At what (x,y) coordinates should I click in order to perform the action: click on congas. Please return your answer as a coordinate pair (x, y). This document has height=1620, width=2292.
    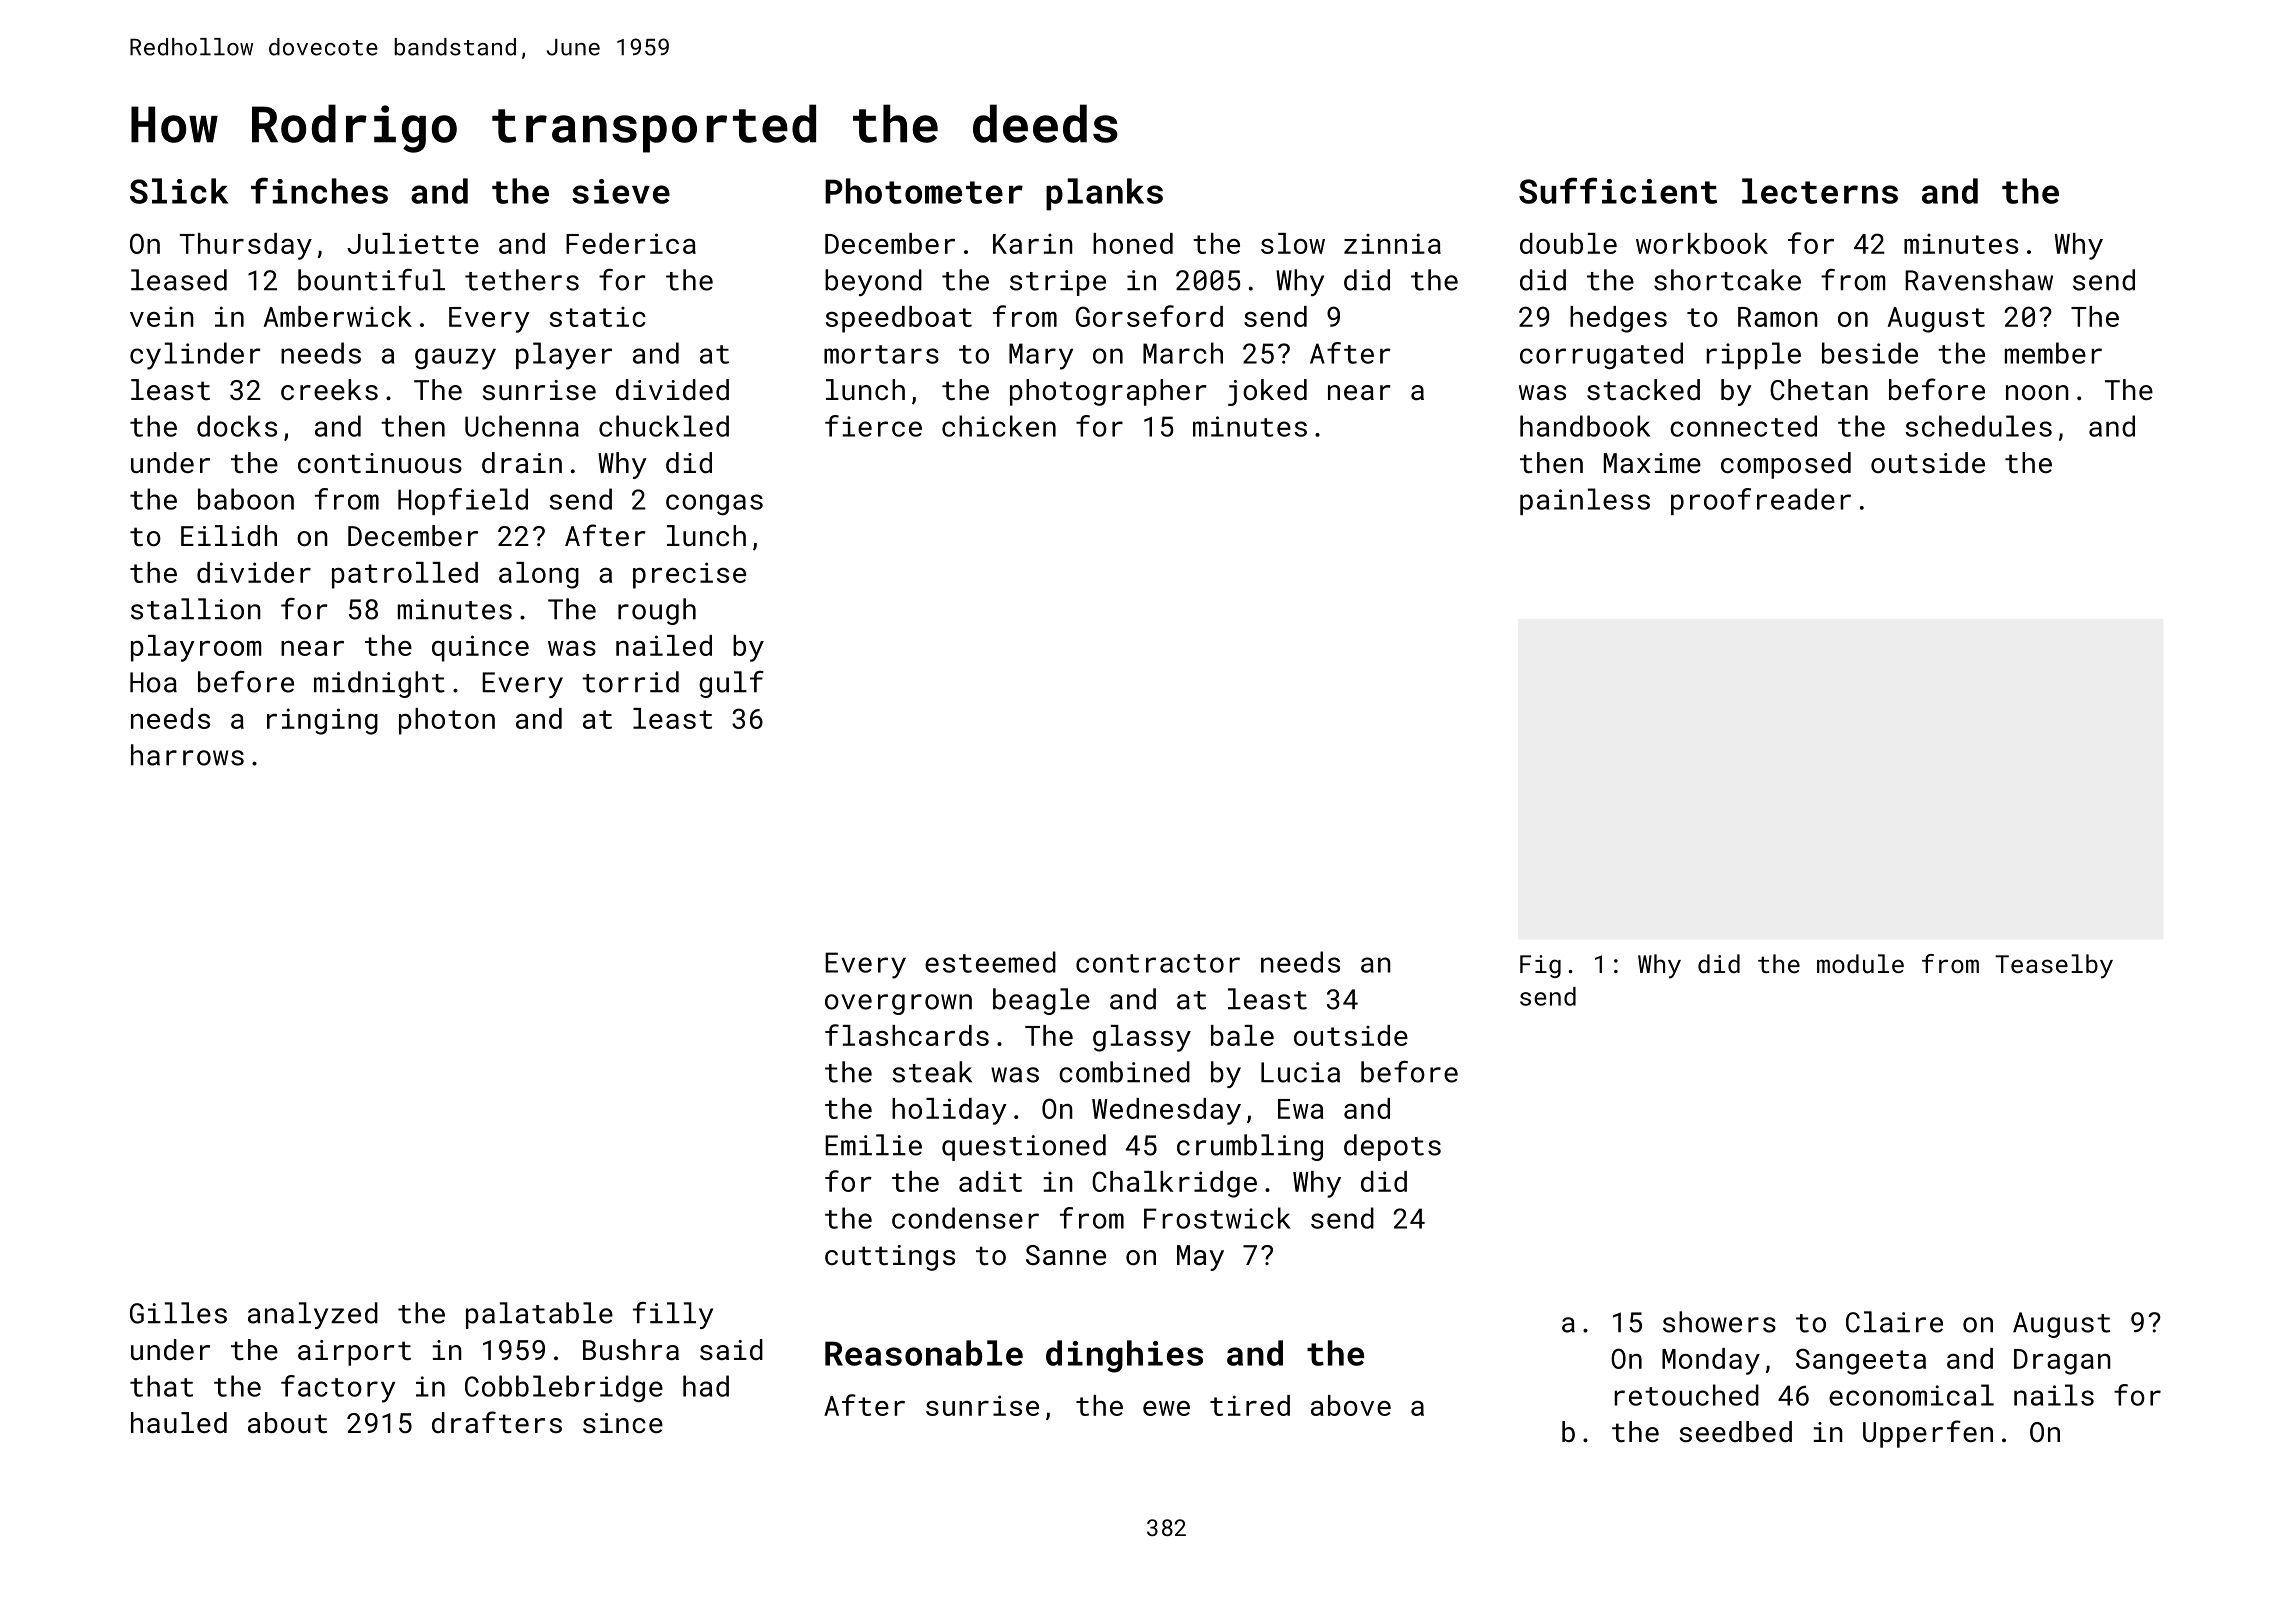
    Looking at the image, I should click on (714, 505).
